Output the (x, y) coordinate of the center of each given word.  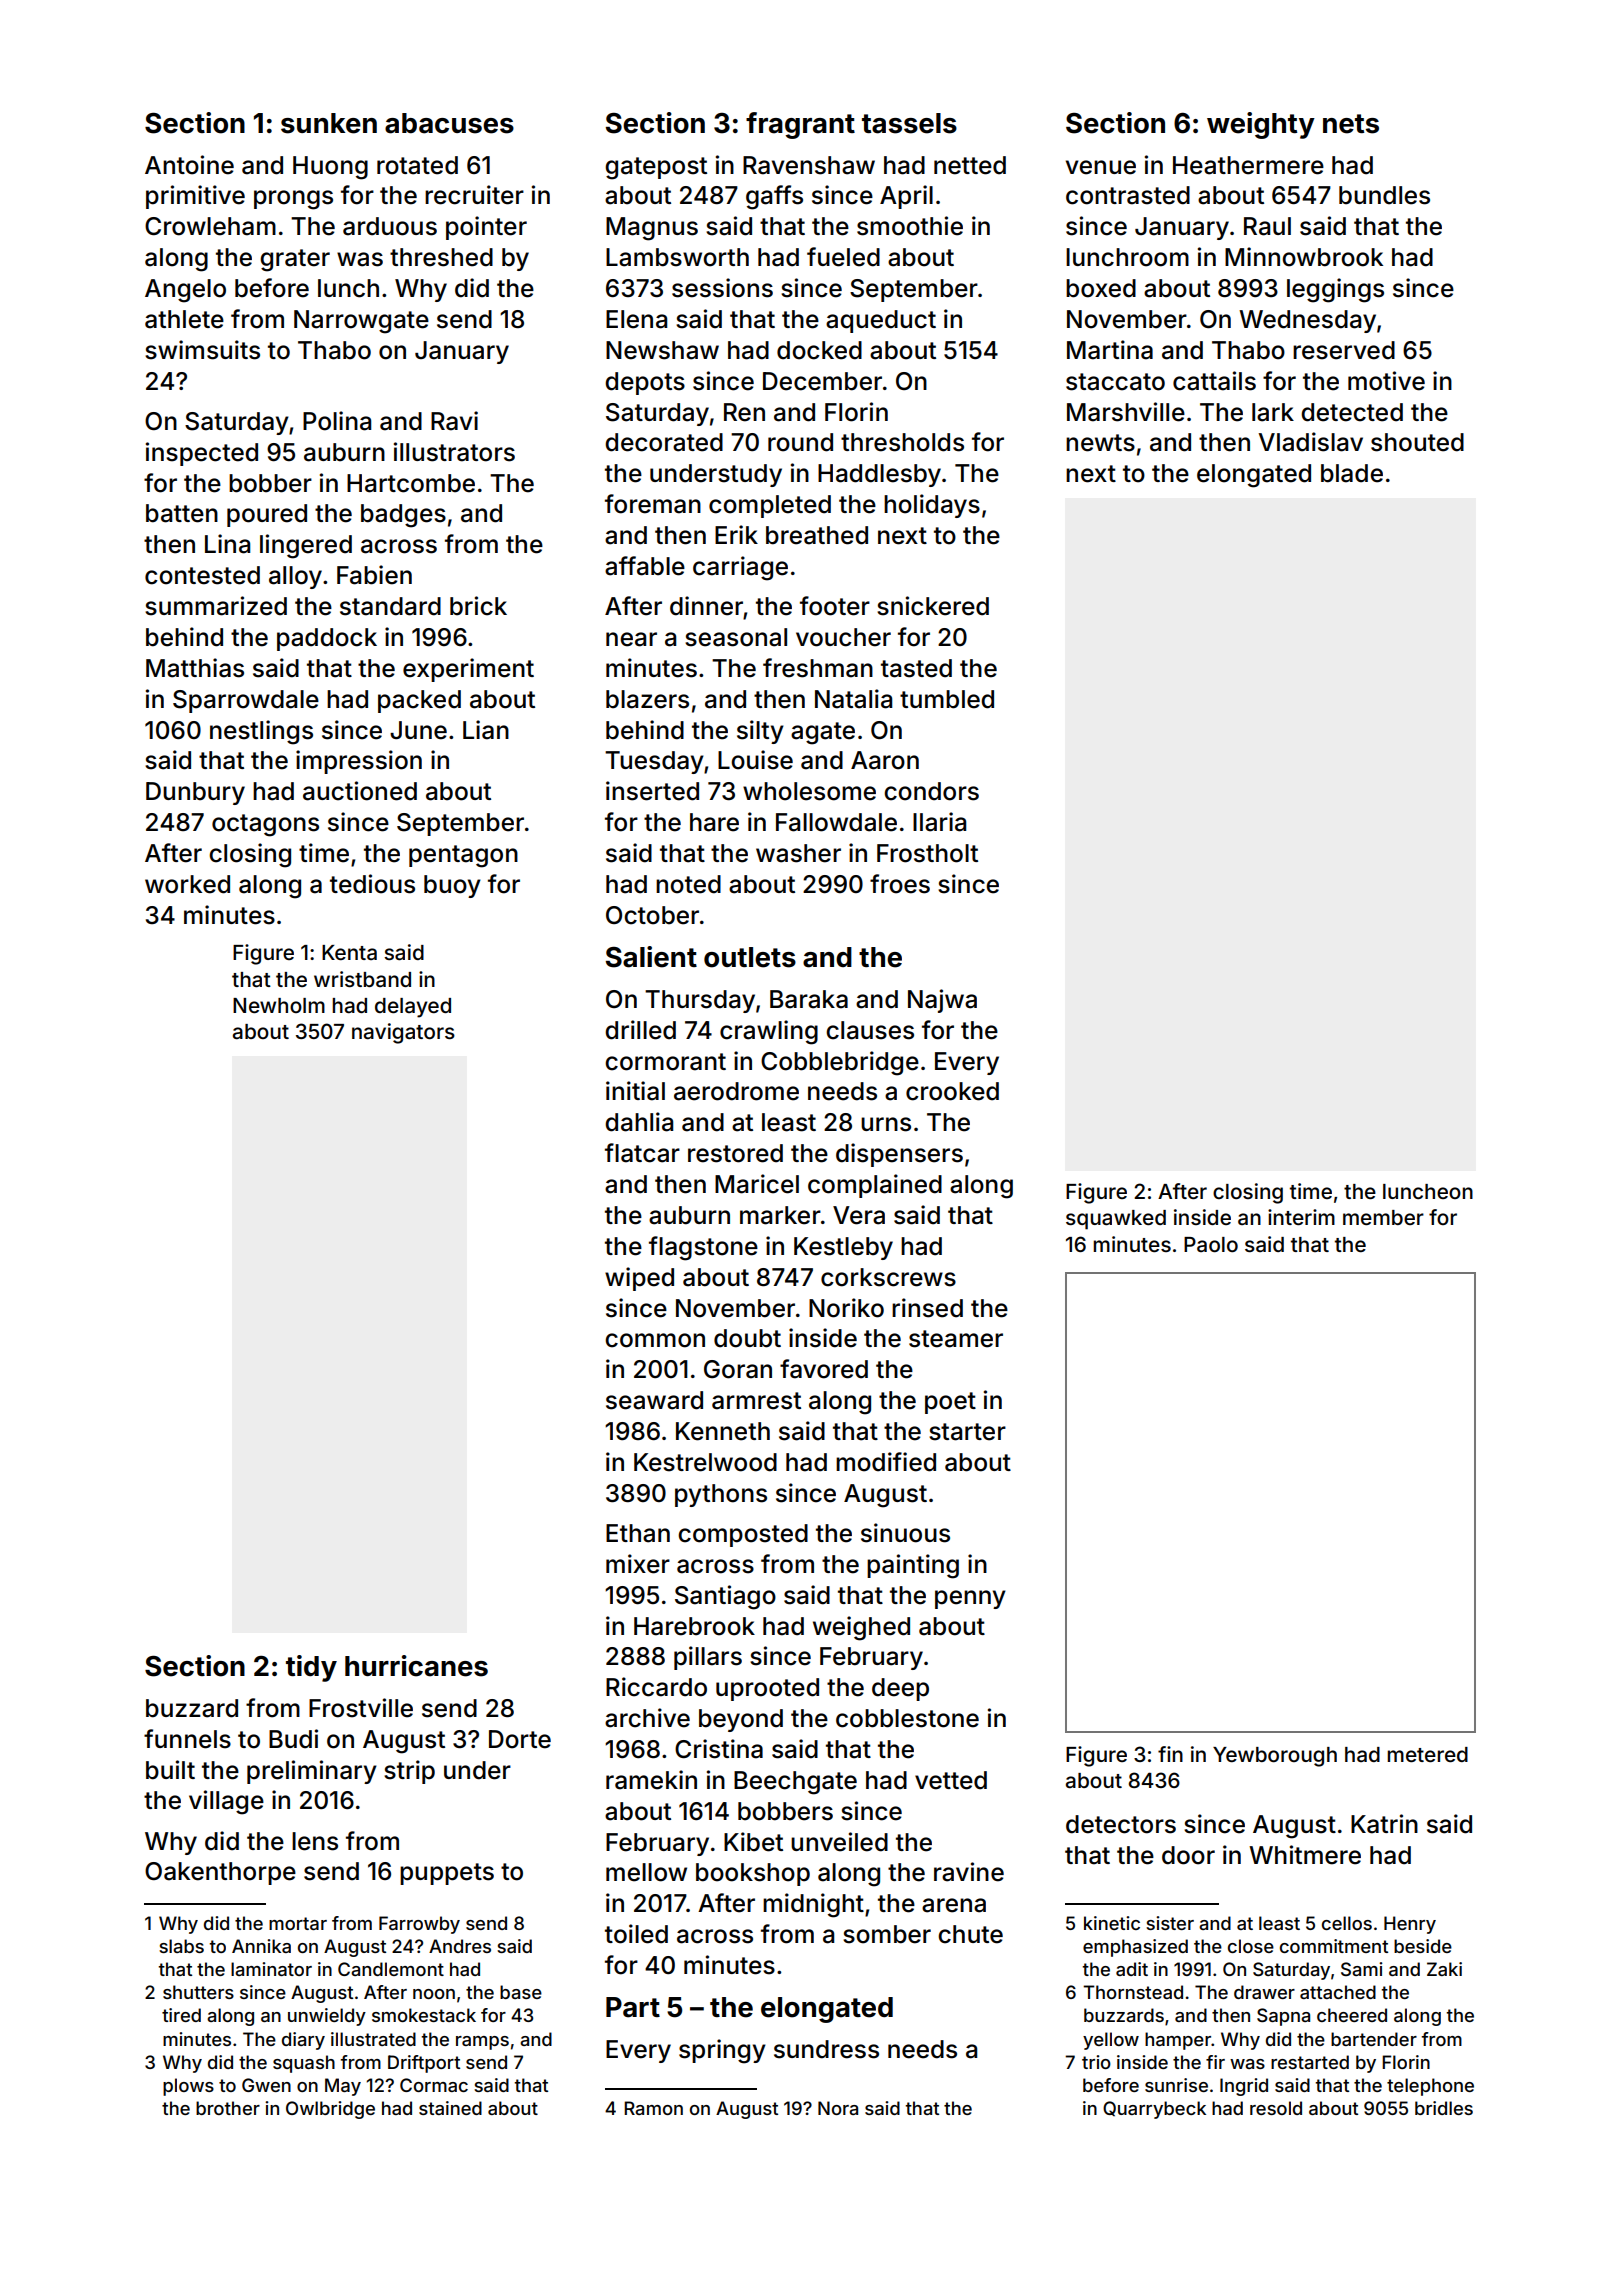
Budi (293, 1739)
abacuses (449, 123)
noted (688, 884)
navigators (403, 1033)
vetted (951, 1780)
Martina (1110, 350)
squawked (1116, 1220)
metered (1427, 1754)
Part (633, 2007)
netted (970, 165)
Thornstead (1133, 1992)
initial (635, 1091)
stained (450, 2108)
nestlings (261, 732)
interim (1301, 1217)
